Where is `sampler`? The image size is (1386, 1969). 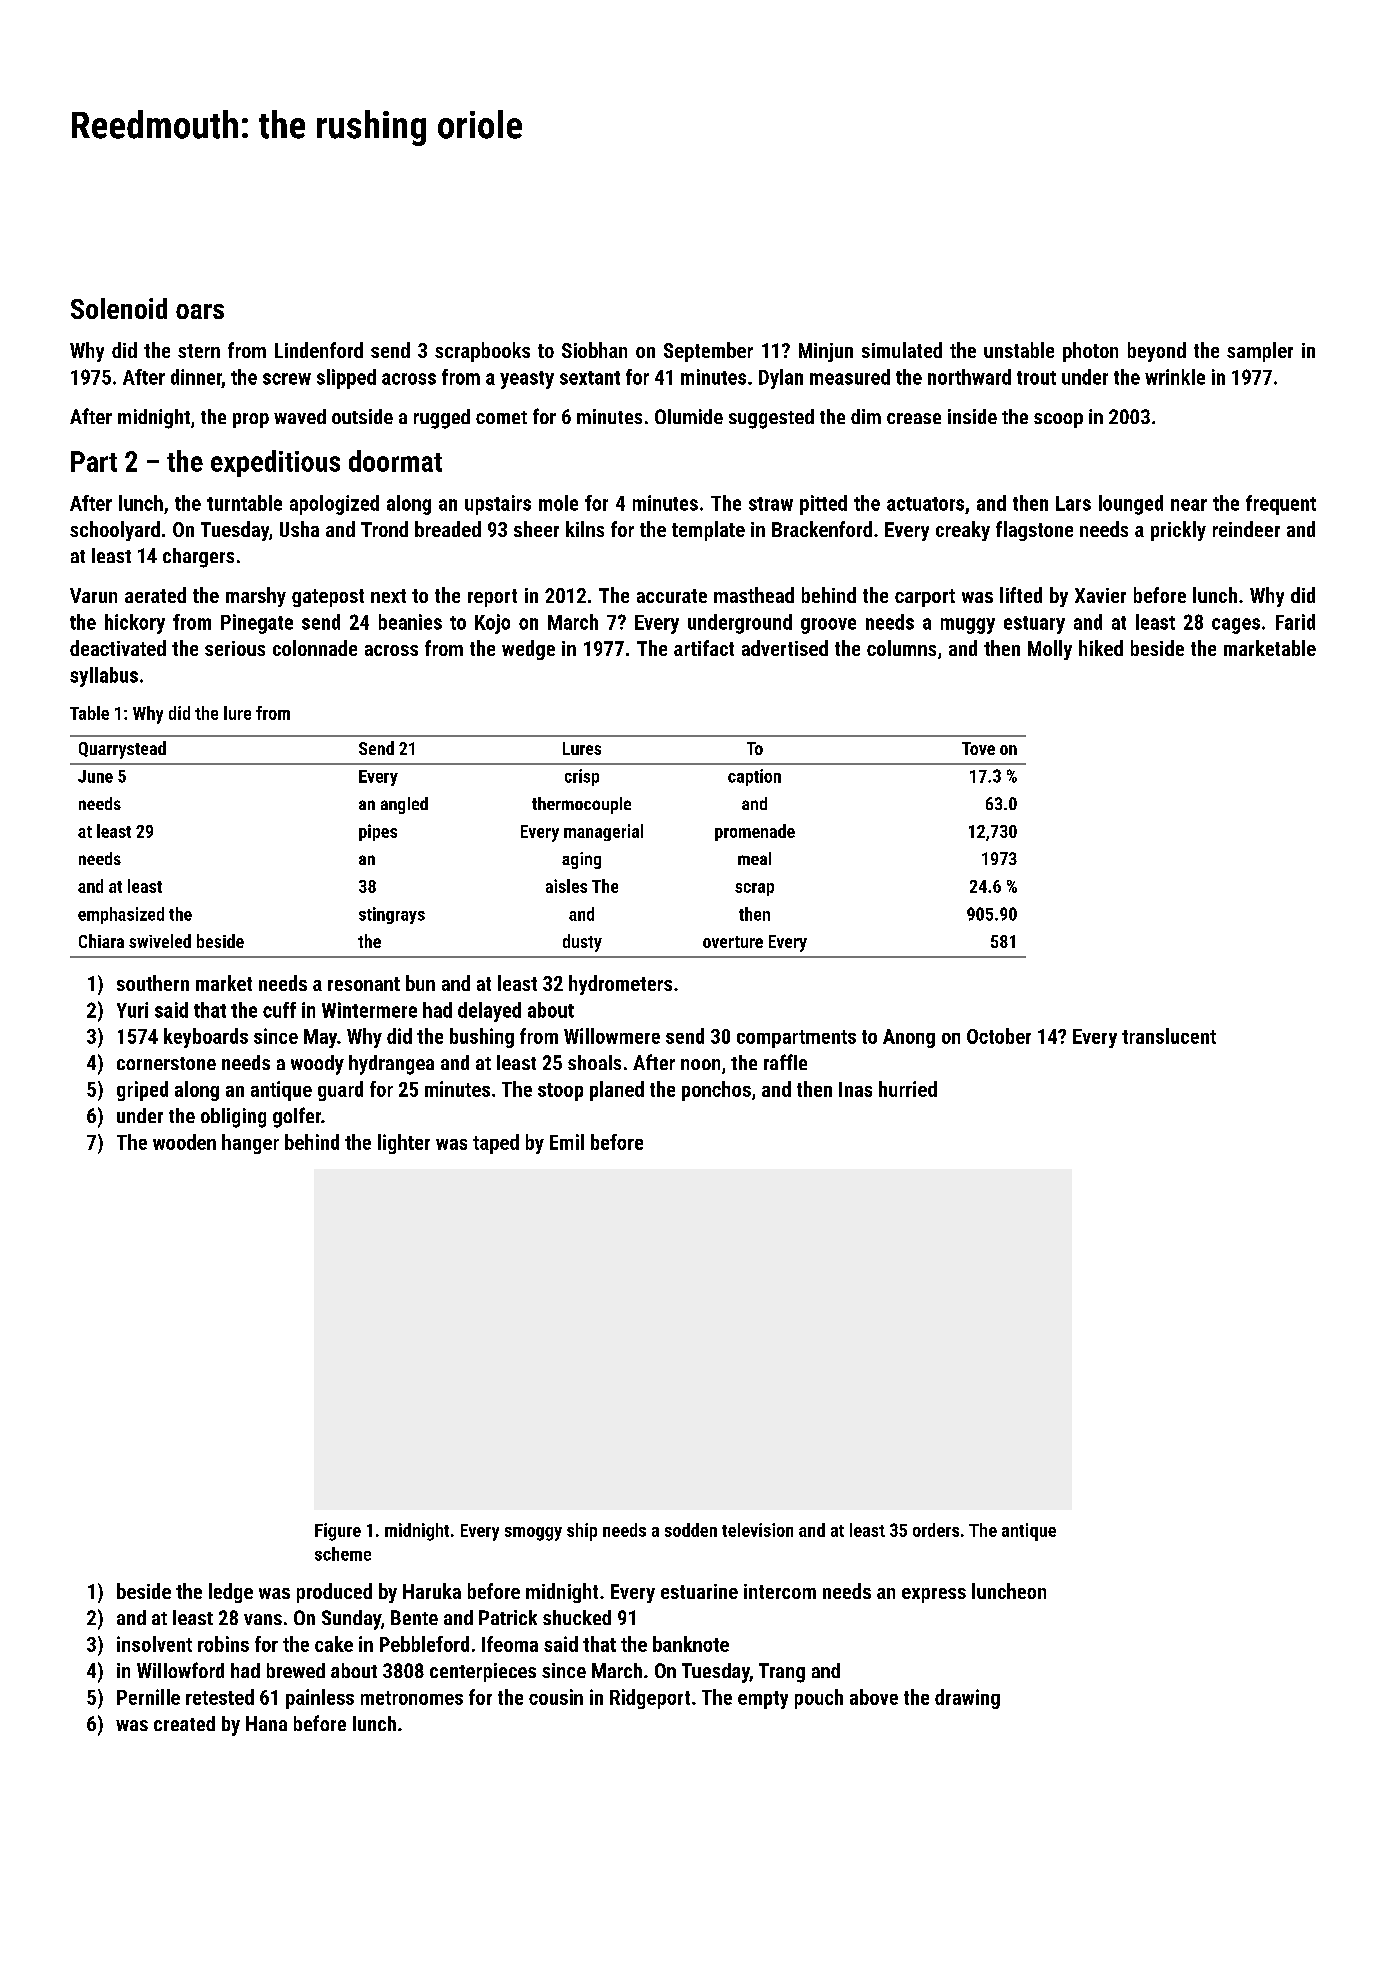
sampler is located at coordinates (1260, 352).
